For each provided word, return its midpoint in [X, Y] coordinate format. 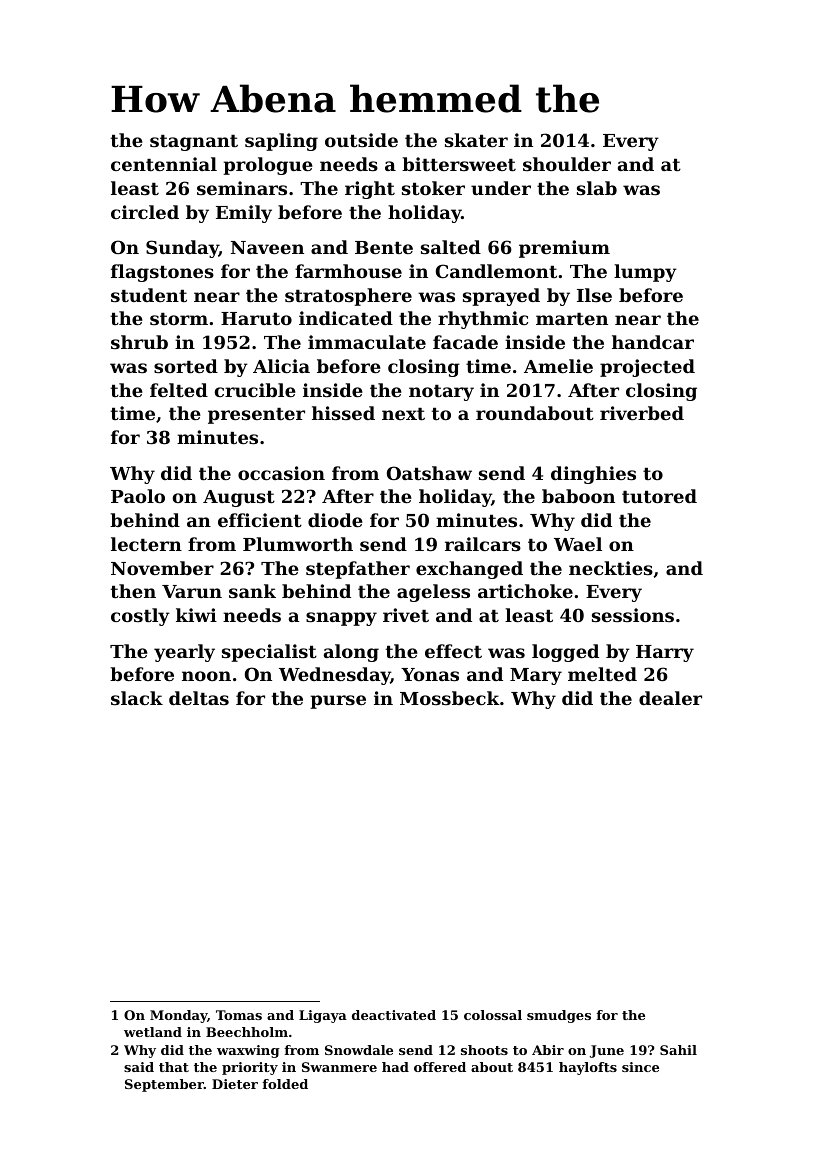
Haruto [256, 318]
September [164, 1085]
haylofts [588, 1068]
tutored [659, 496]
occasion [281, 473]
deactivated [394, 1015]
